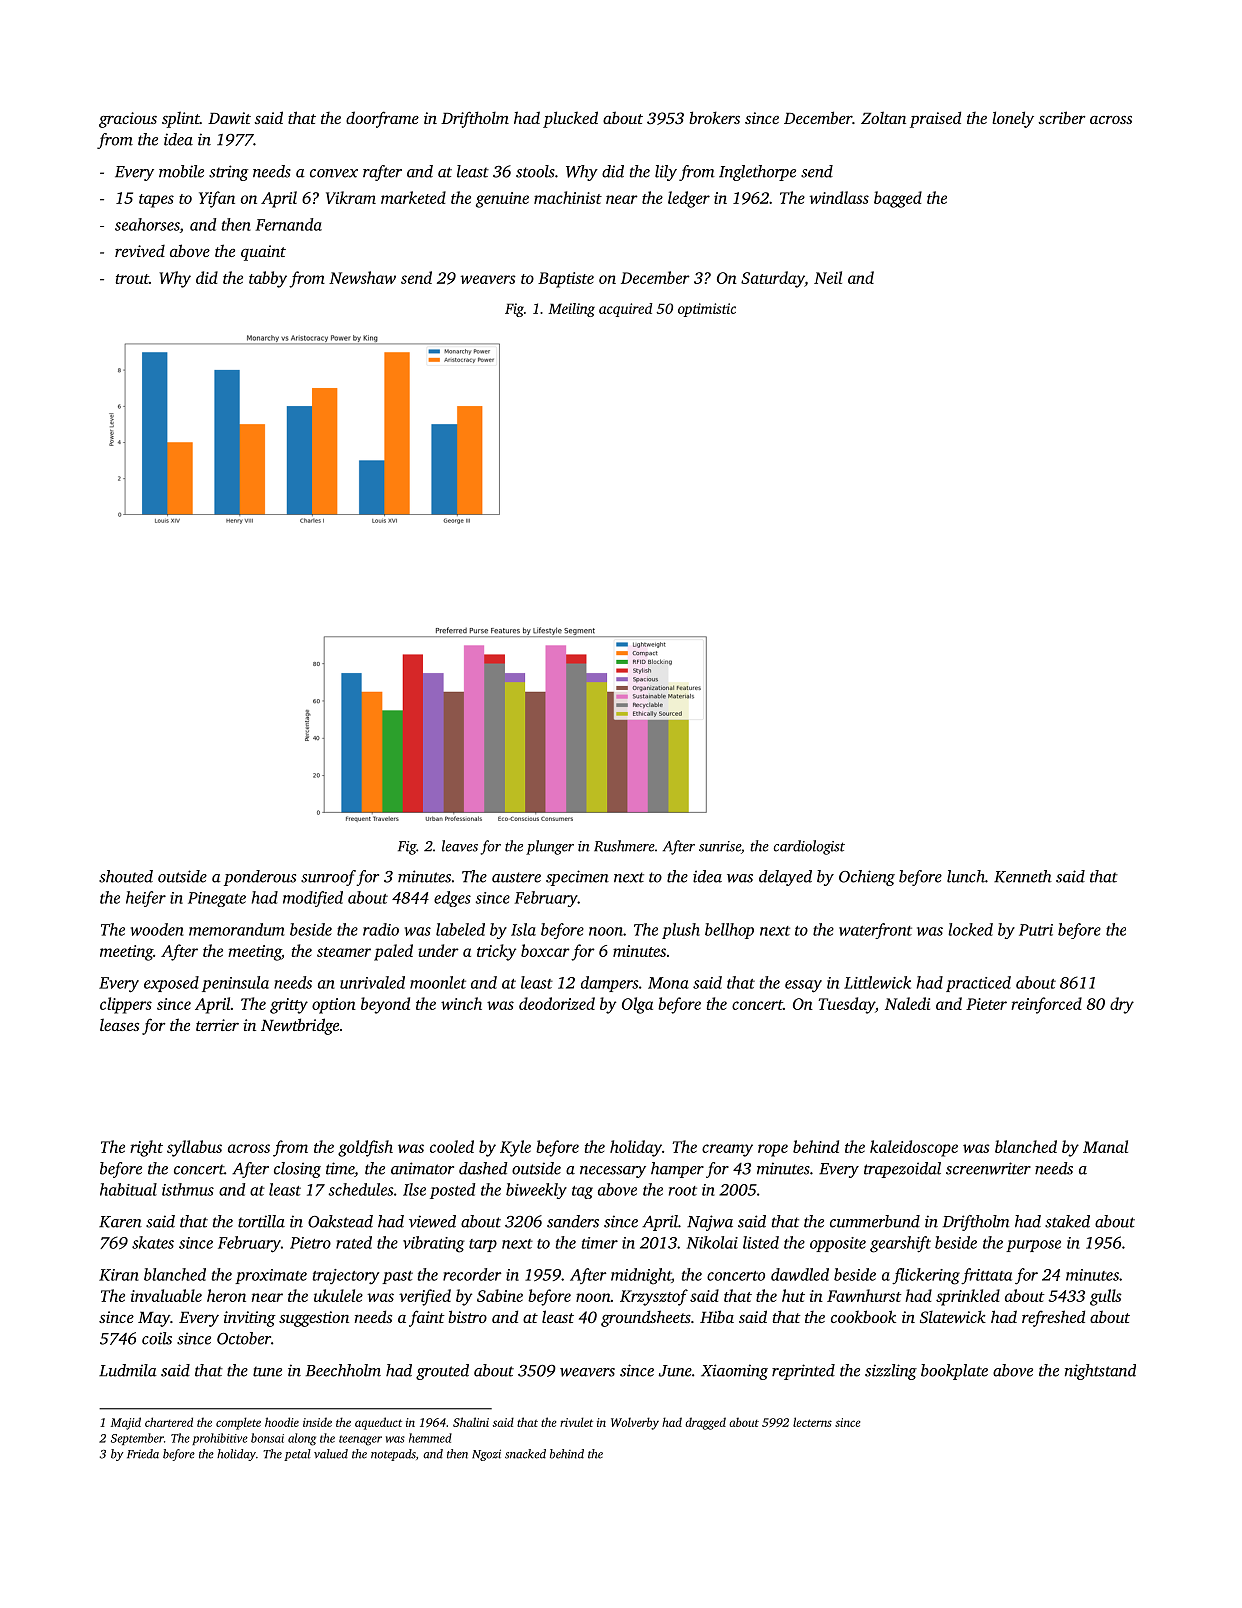 This screenshot has width=1242, height=1608. I want to click on delayed, so click(785, 878).
